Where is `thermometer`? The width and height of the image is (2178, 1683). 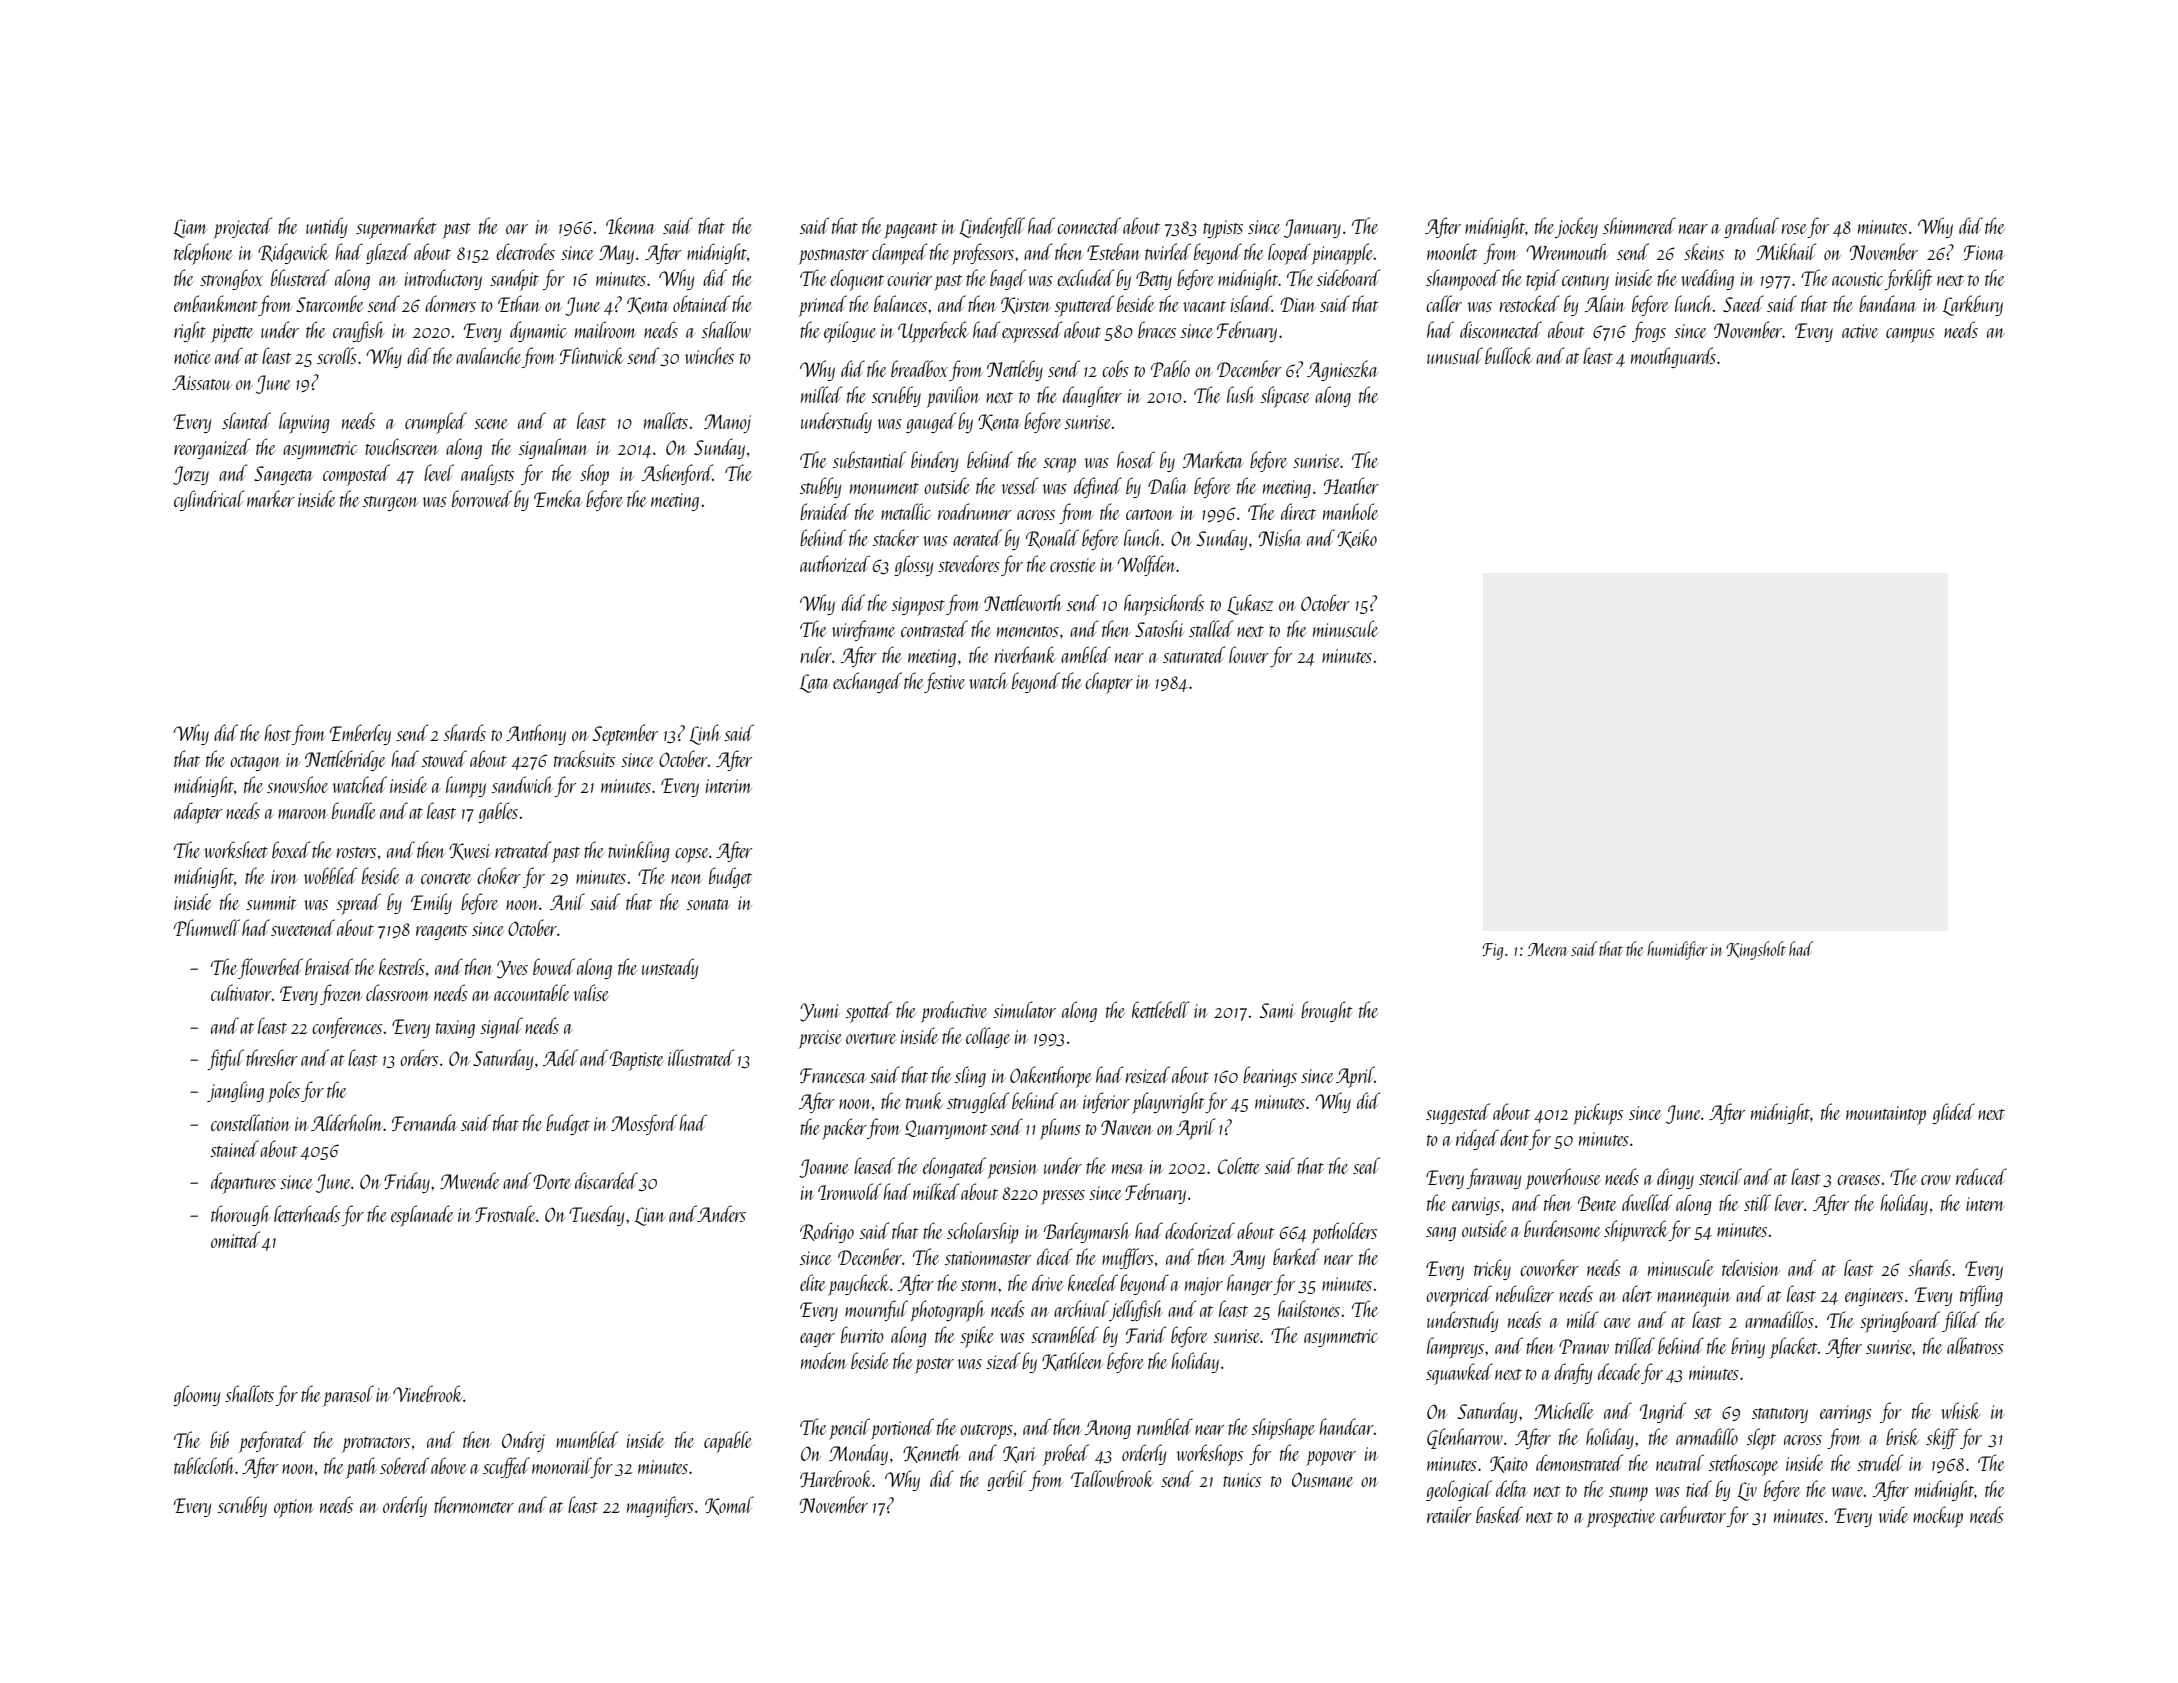 thermometer is located at coordinates (474, 1504).
